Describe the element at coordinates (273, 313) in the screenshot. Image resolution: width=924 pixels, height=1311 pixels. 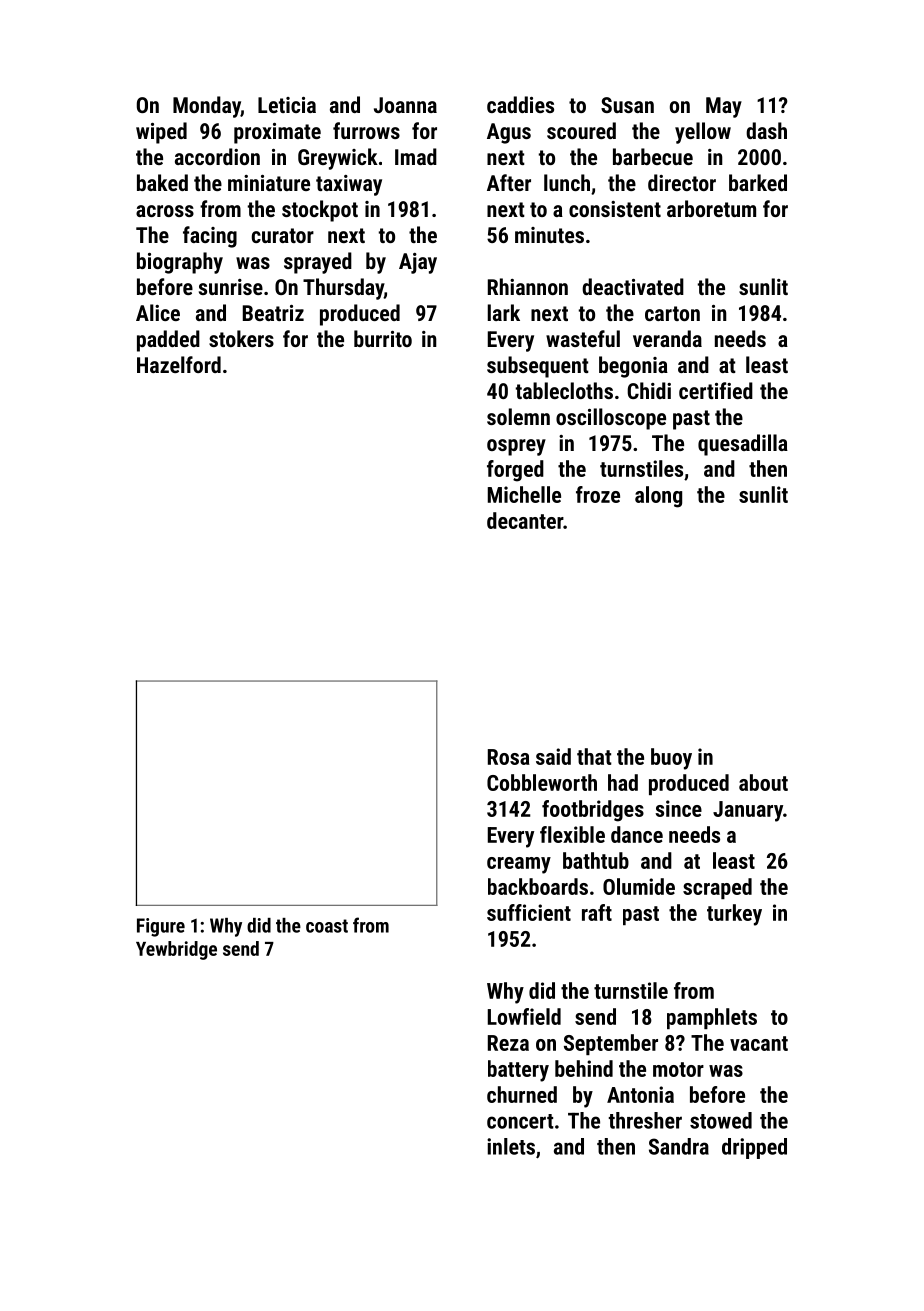
I see `Beatriz` at that location.
